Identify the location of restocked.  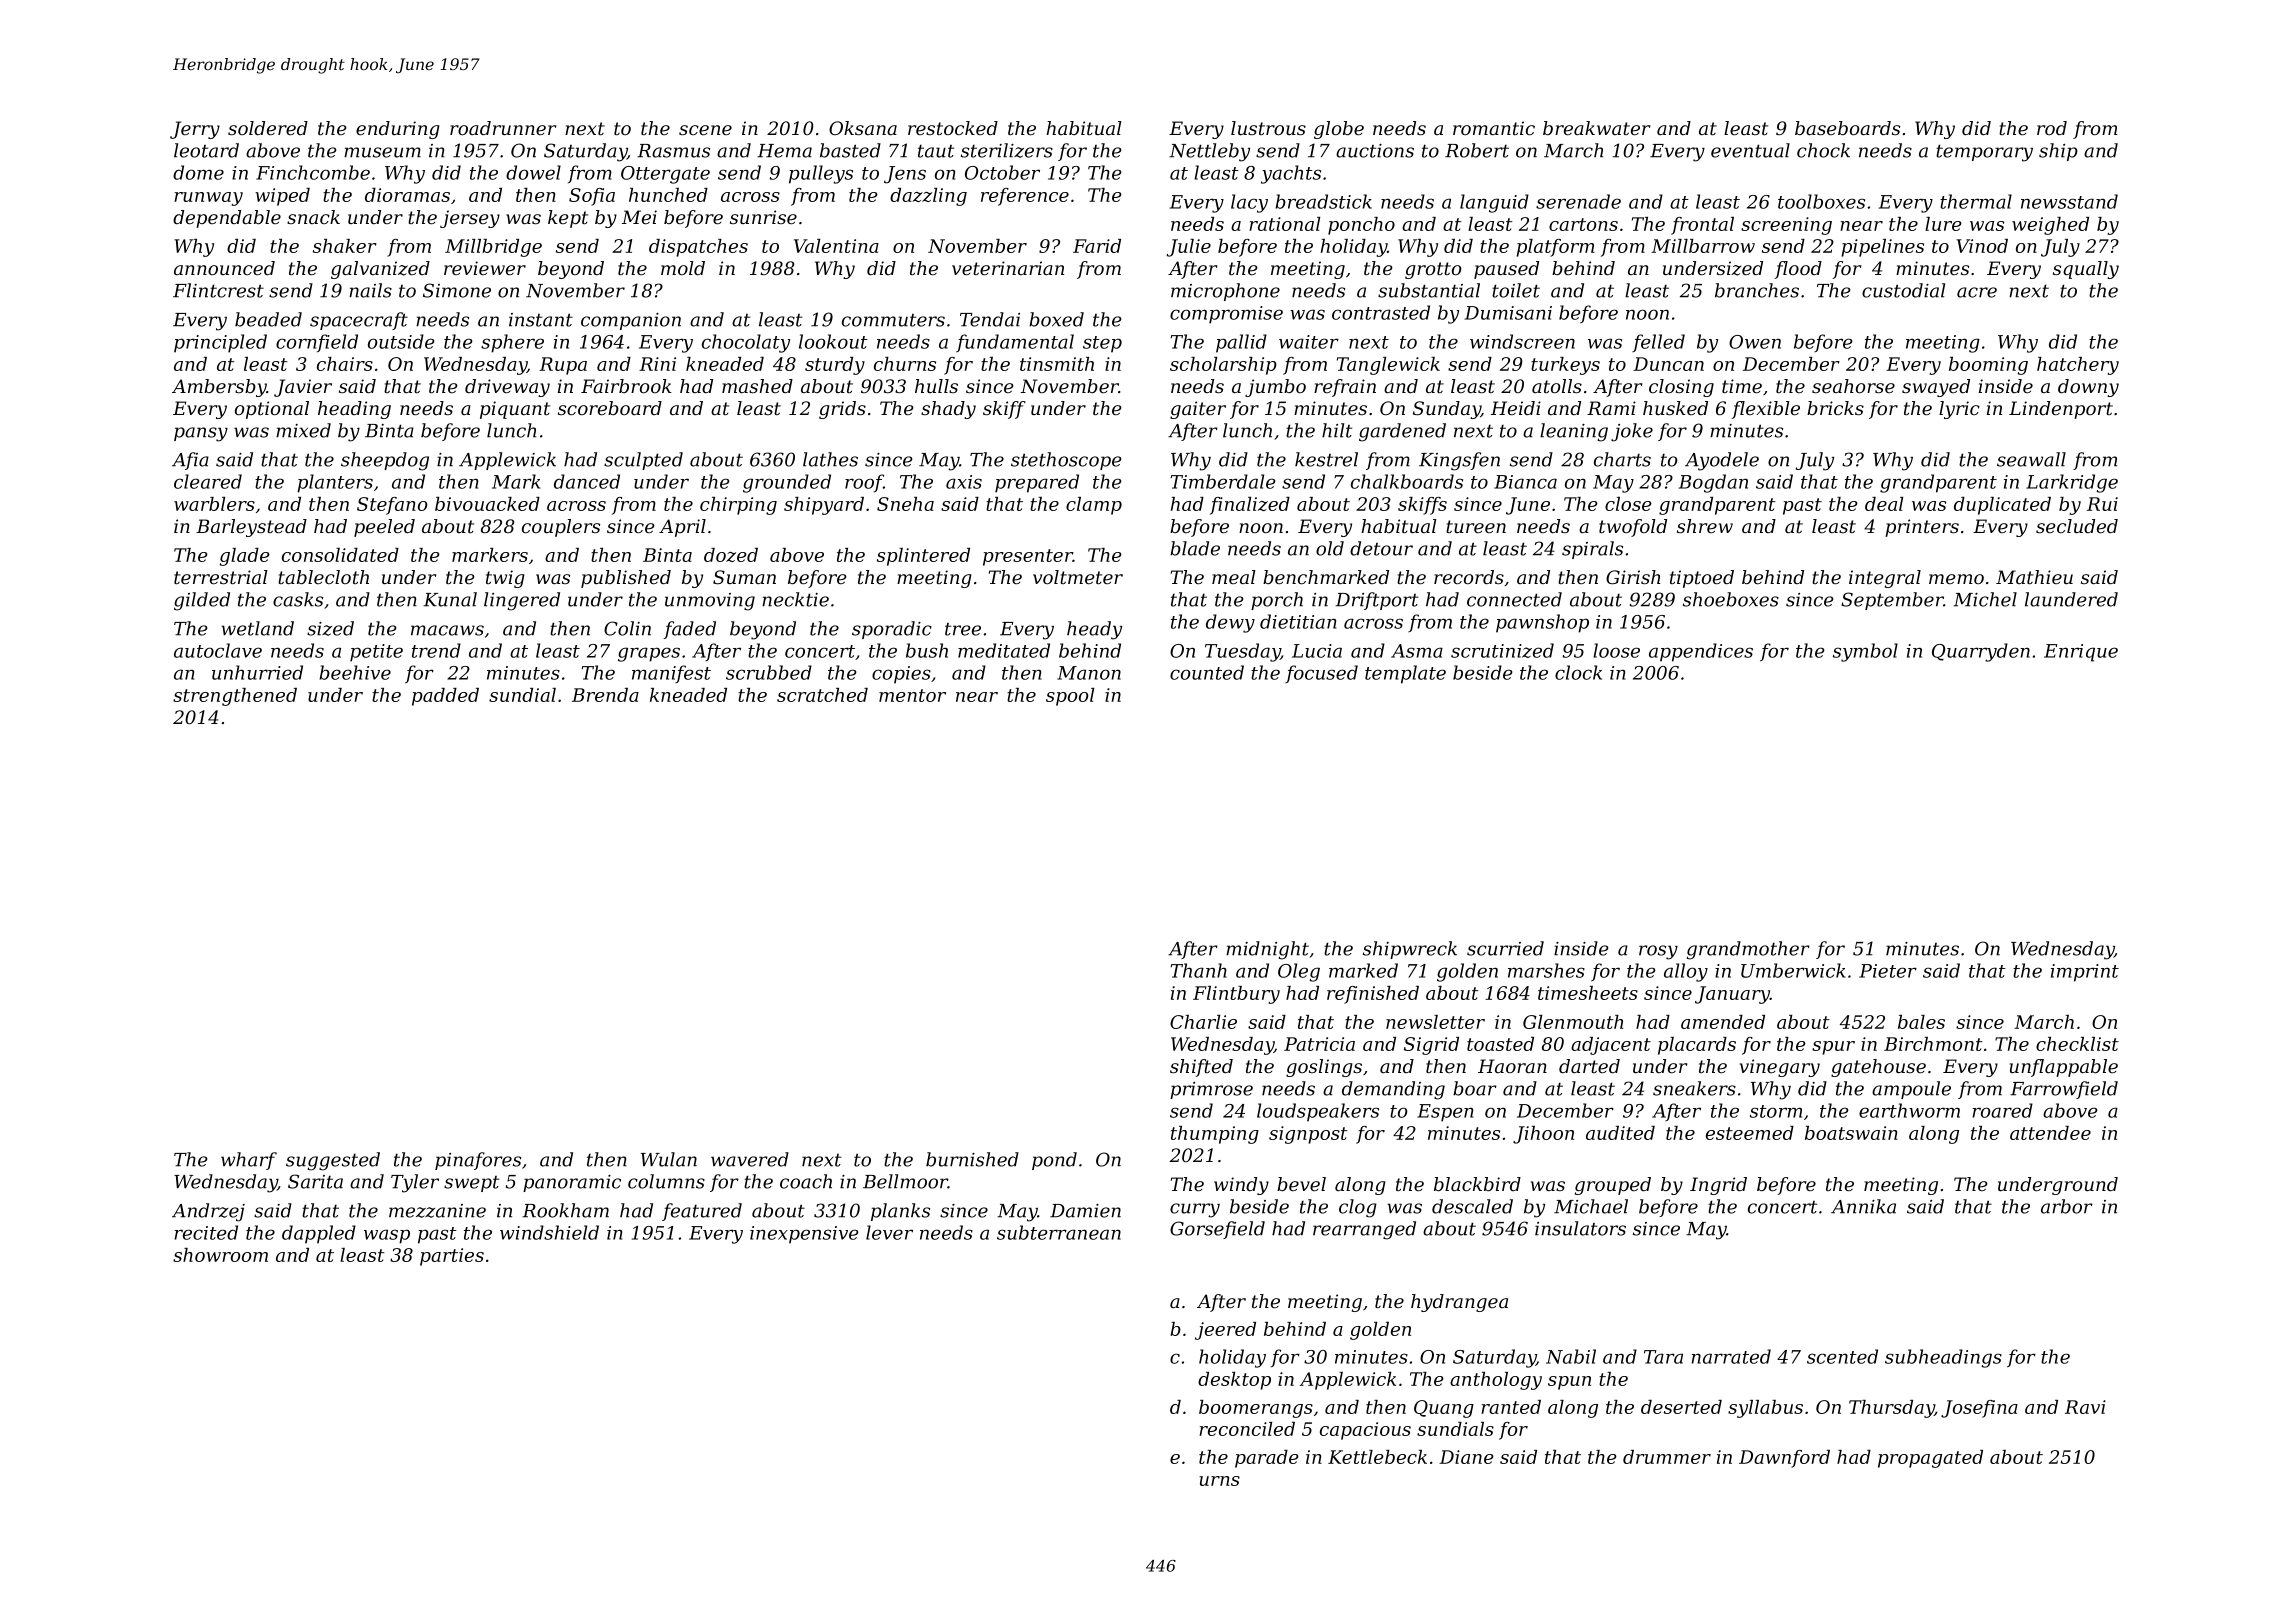
(953, 128).
